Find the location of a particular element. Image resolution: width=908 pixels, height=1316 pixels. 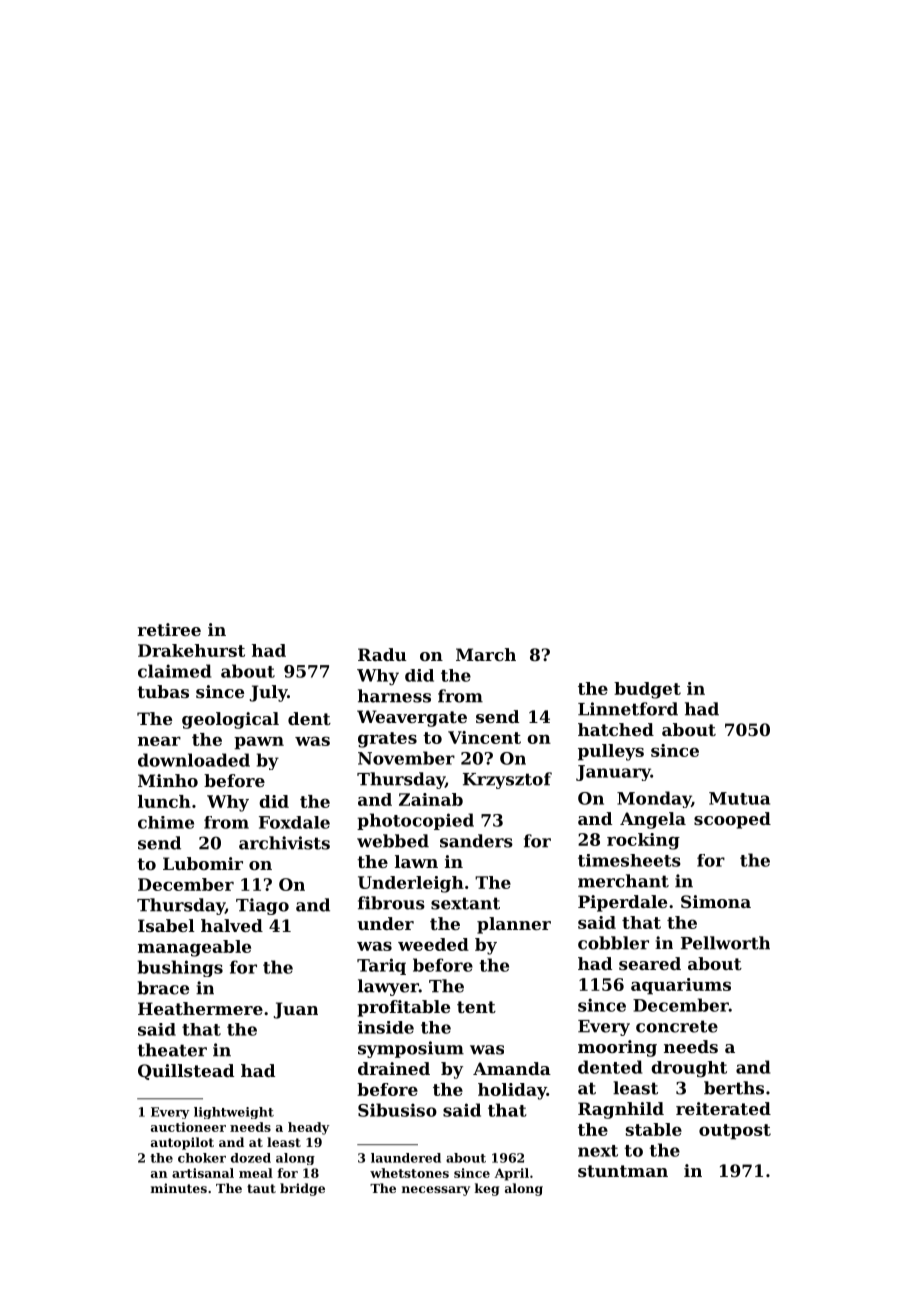

mooring is located at coordinates (617, 1048).
